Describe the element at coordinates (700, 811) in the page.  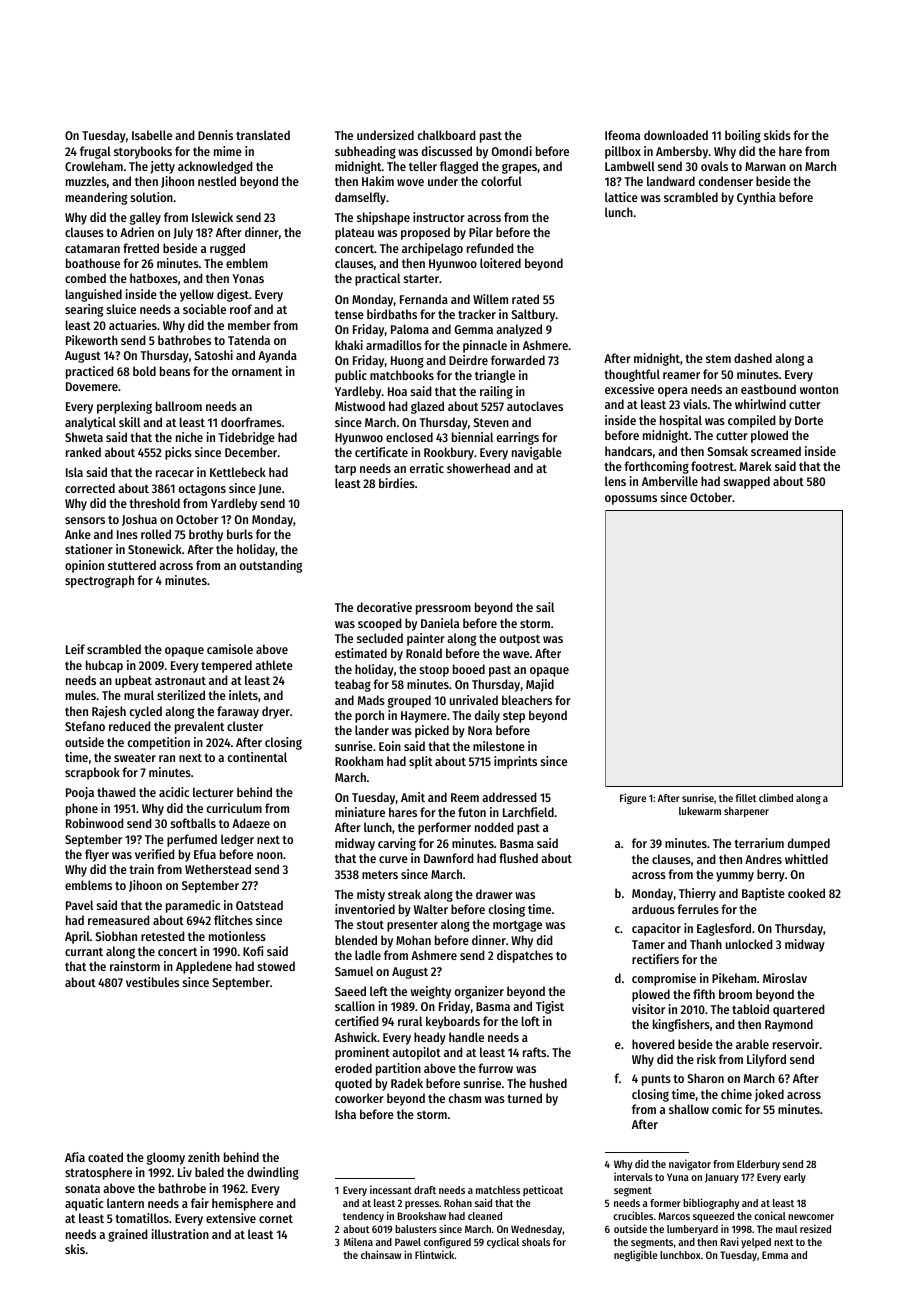
I see `lukewarm` at that location.
